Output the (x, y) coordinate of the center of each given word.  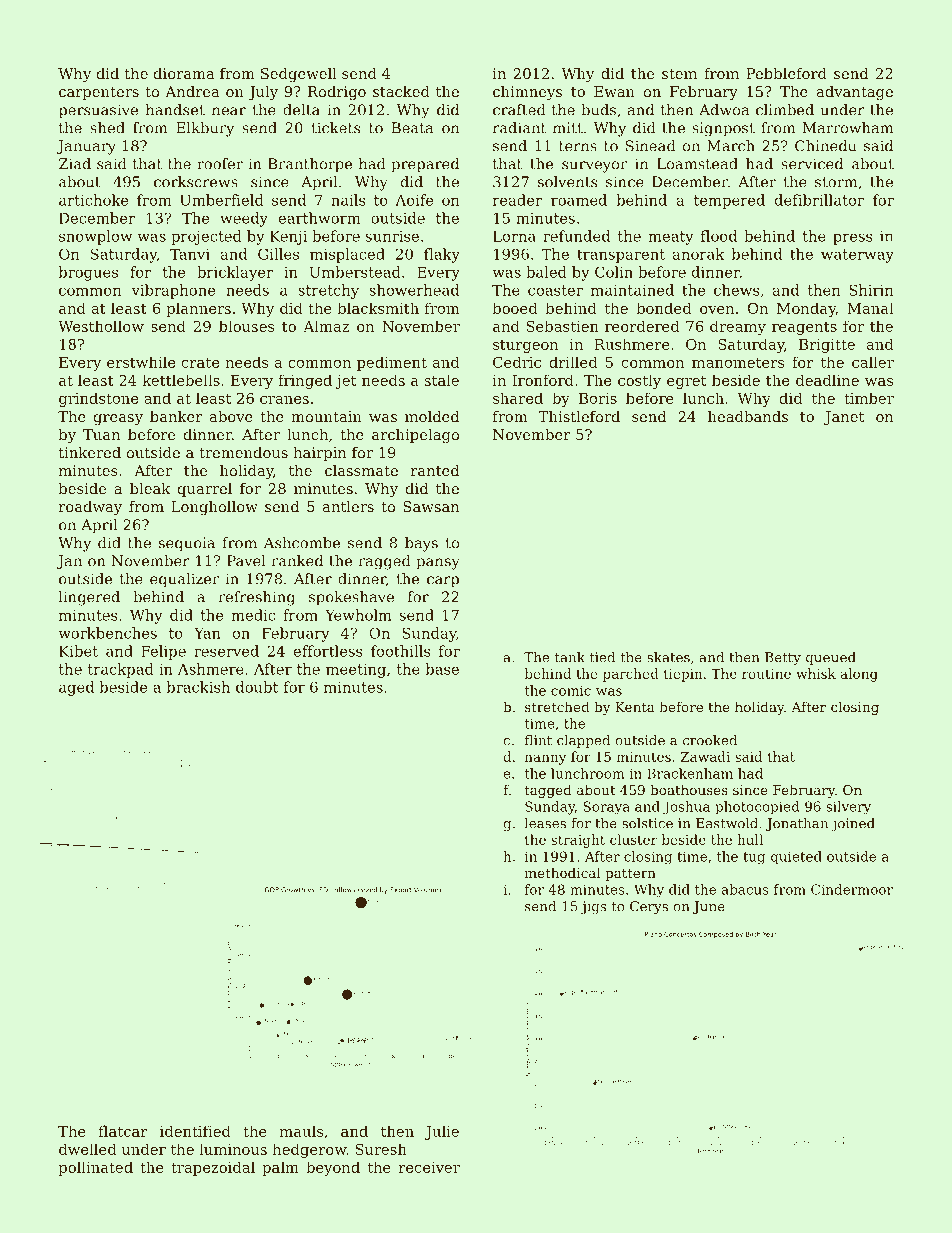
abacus (745, 889)
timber (869, 398)
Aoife (414, 200)
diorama (184, 73)
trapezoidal (213, 1168)
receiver (429, 1167)
